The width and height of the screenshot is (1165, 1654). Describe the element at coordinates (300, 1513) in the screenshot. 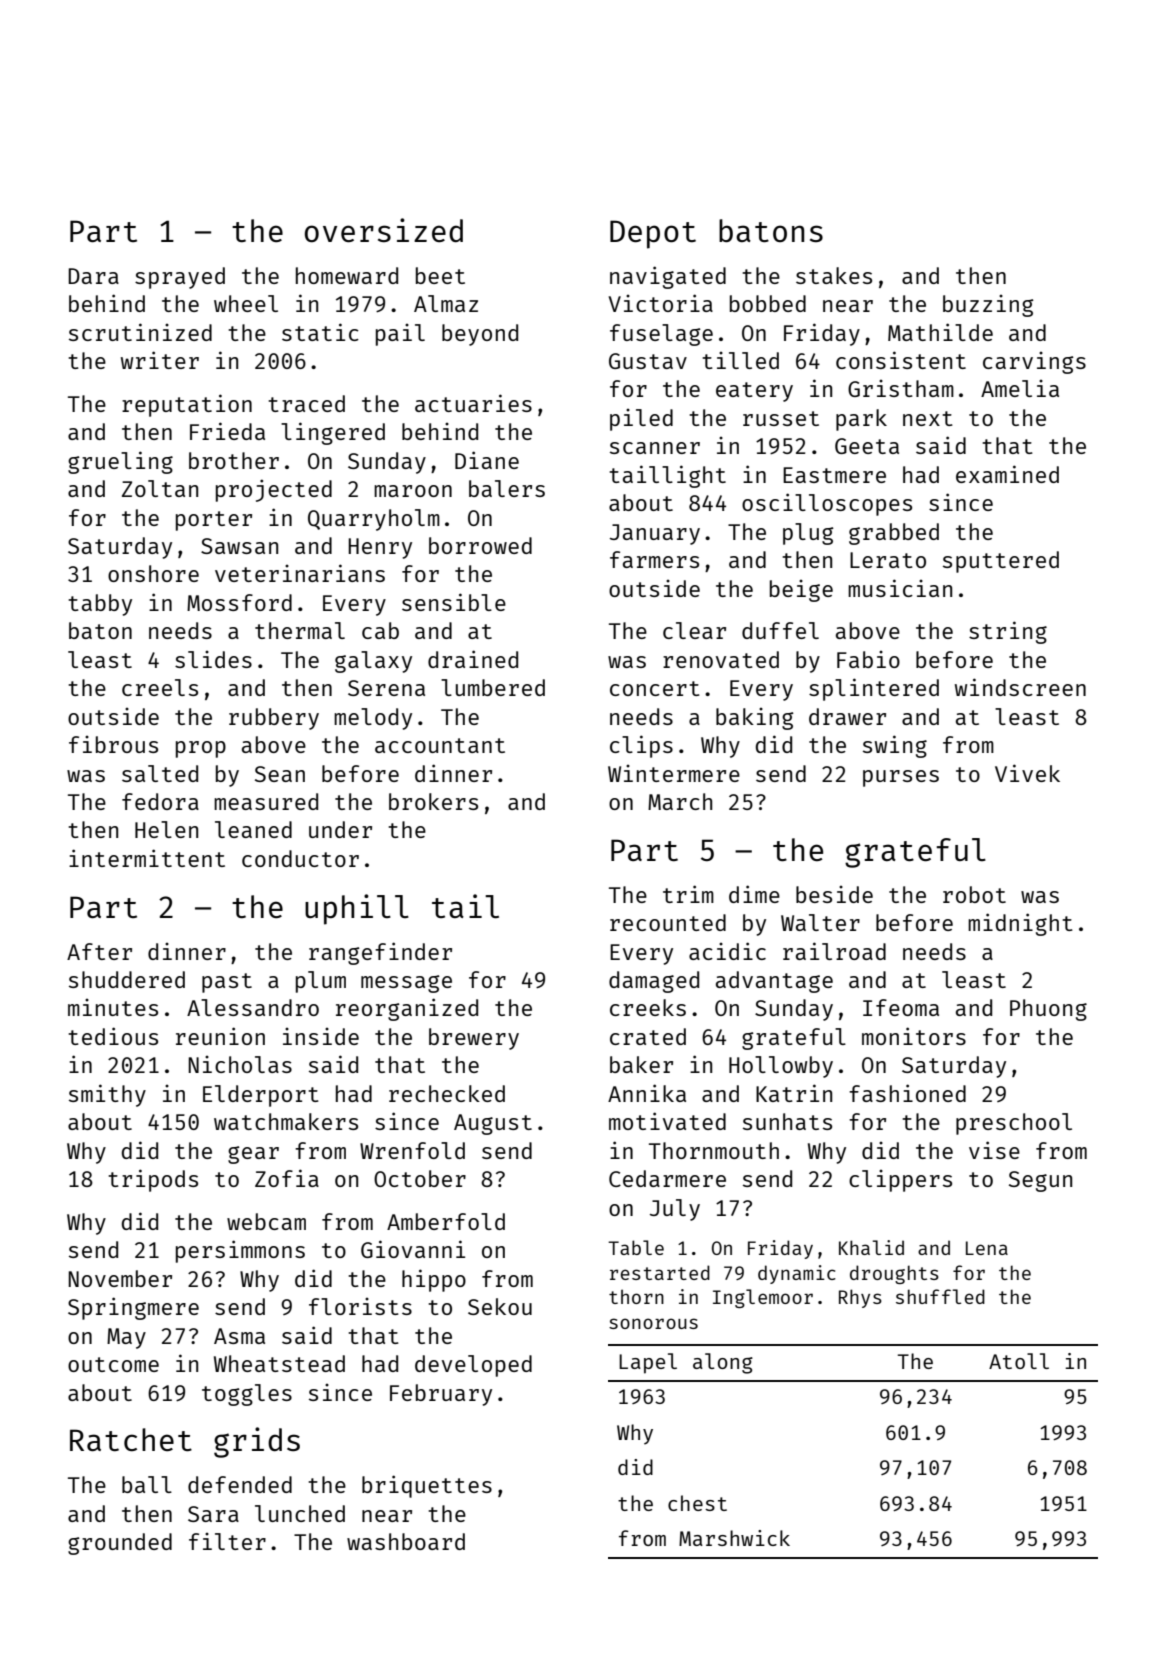

I see `lunched` at that location.
